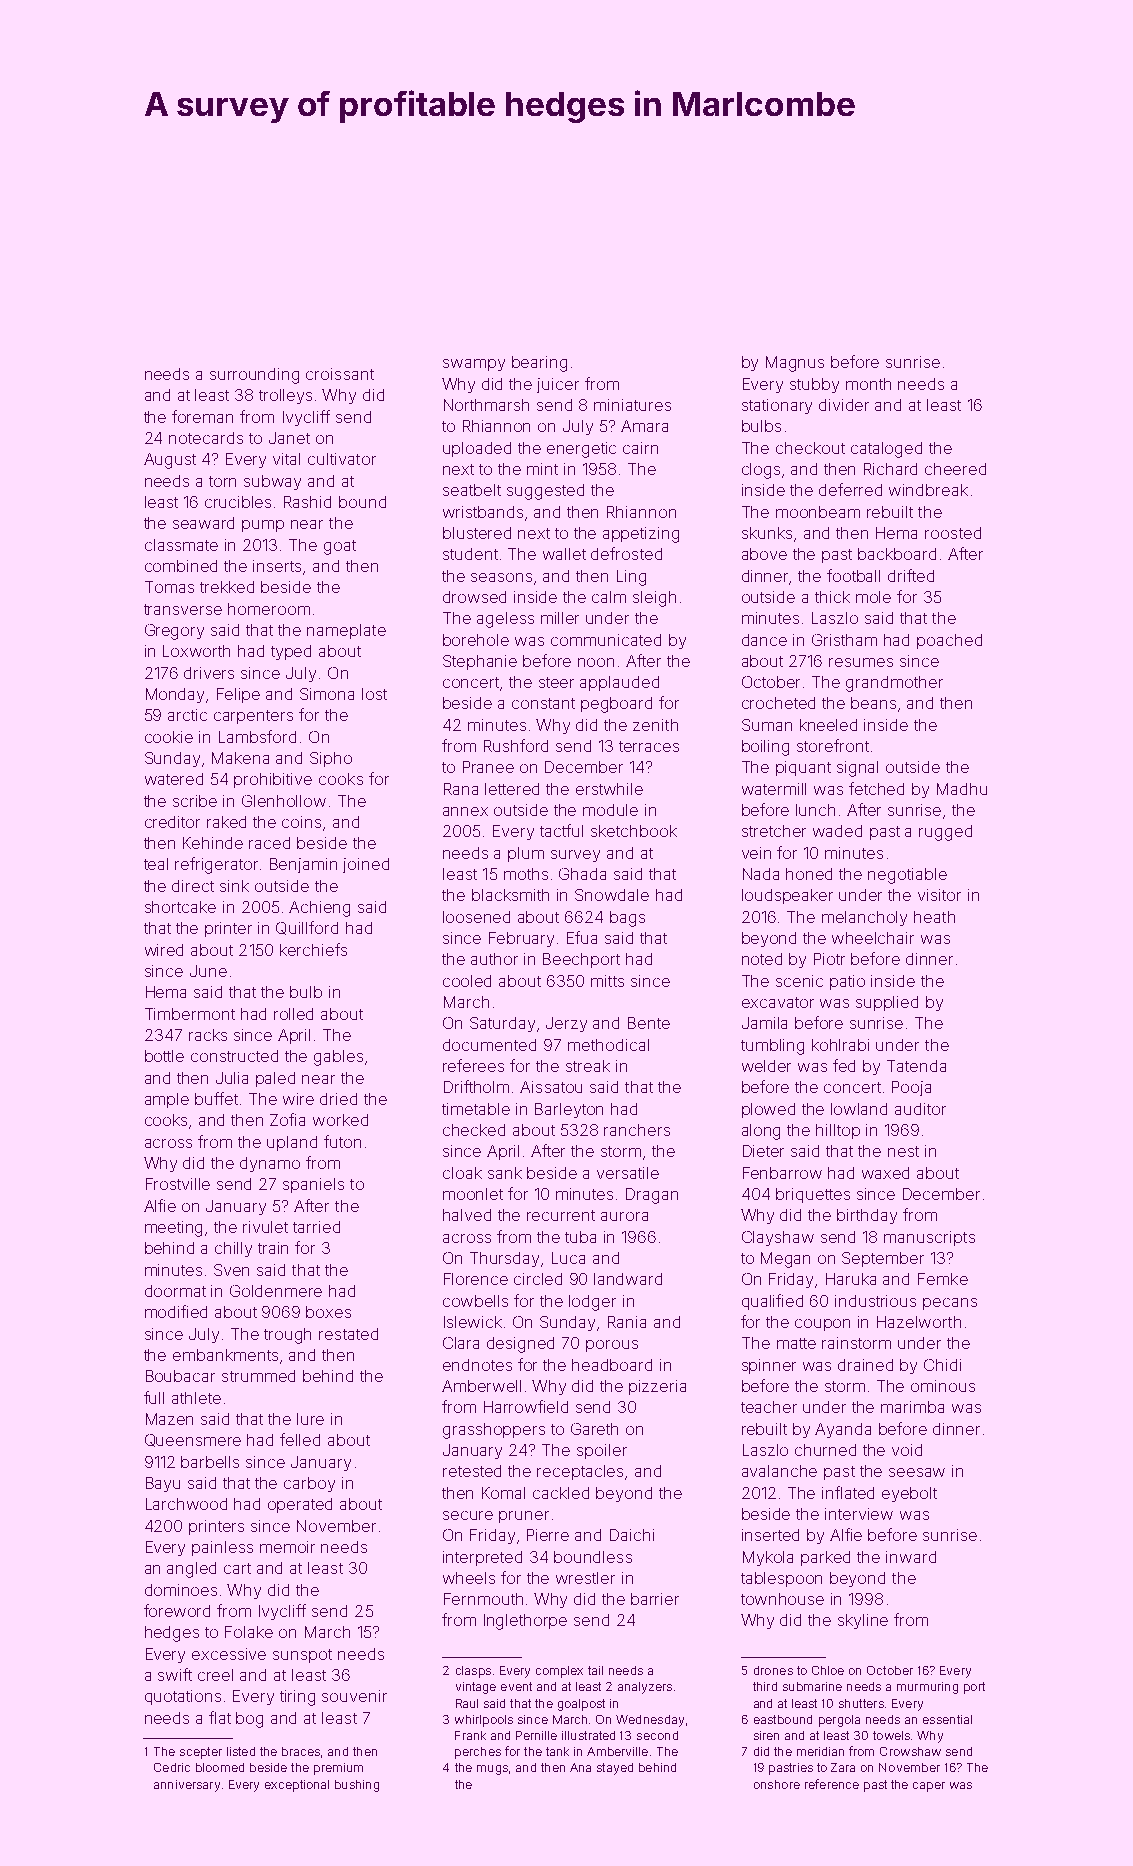 Image resolution: width=1133 pixels, height=1866 pixels. I want to click on Lambsford, so click(257, 736).
